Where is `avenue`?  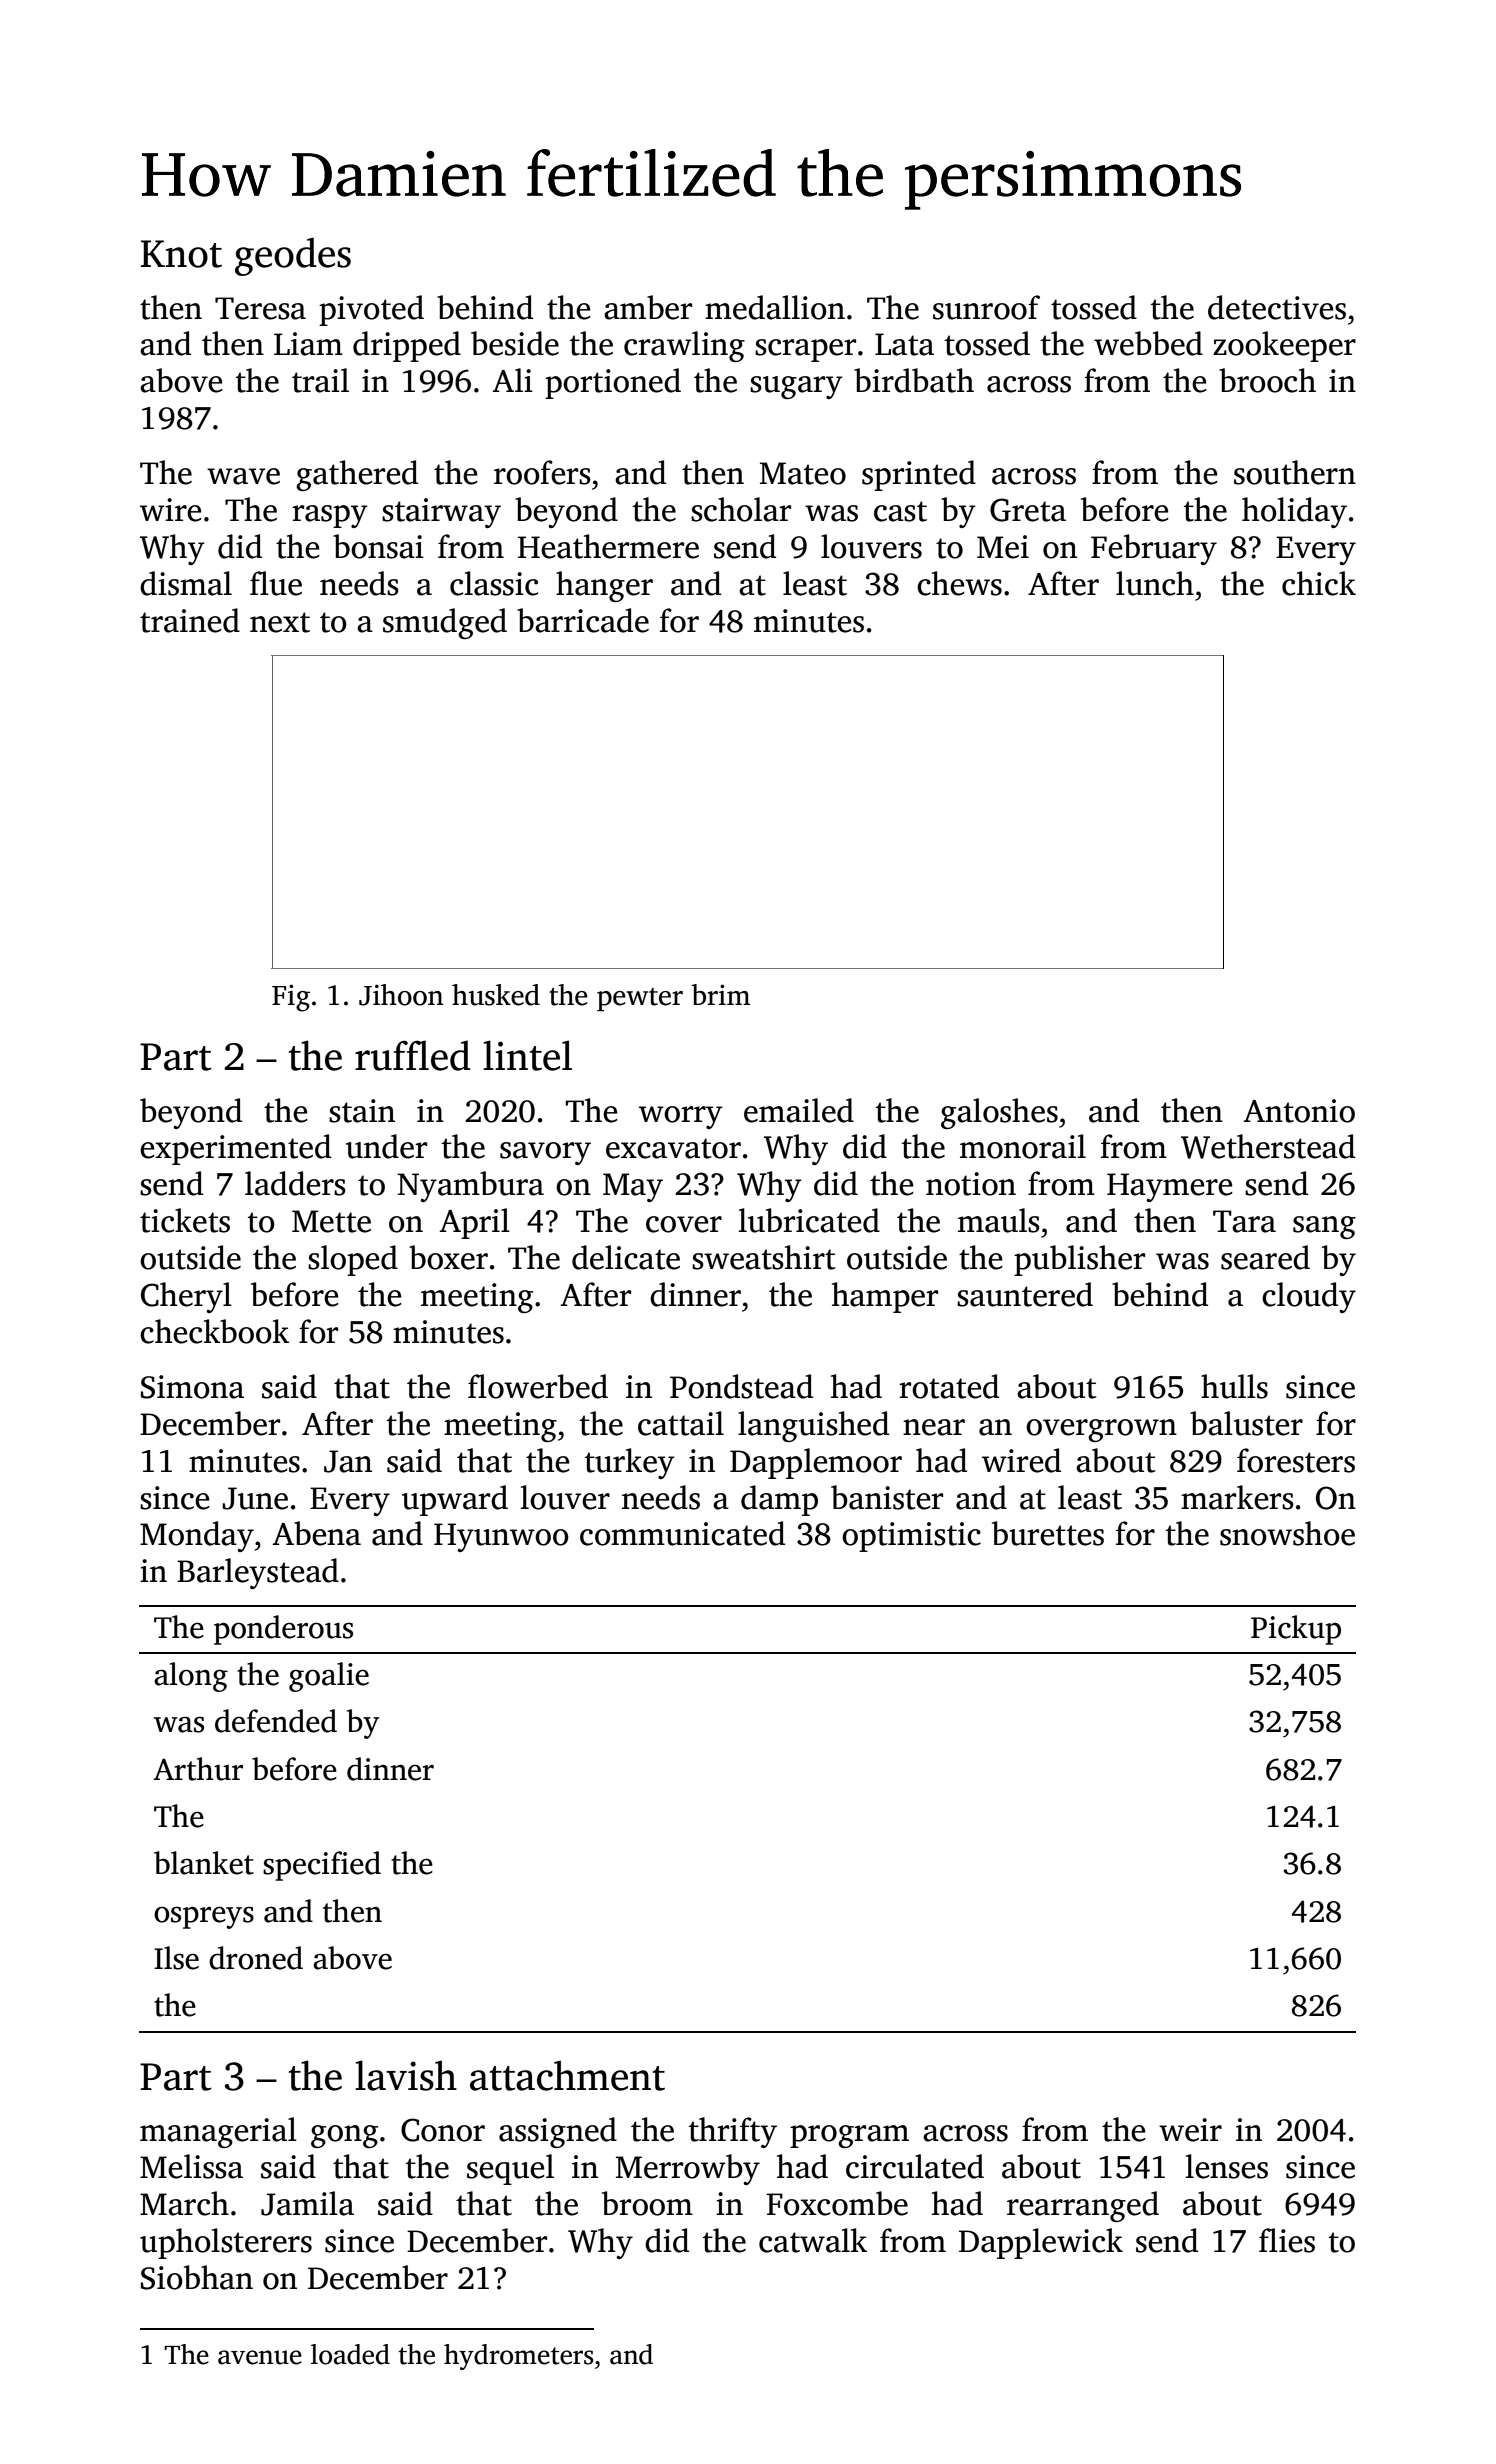
avenue is located at coordinates (260, 2357).
